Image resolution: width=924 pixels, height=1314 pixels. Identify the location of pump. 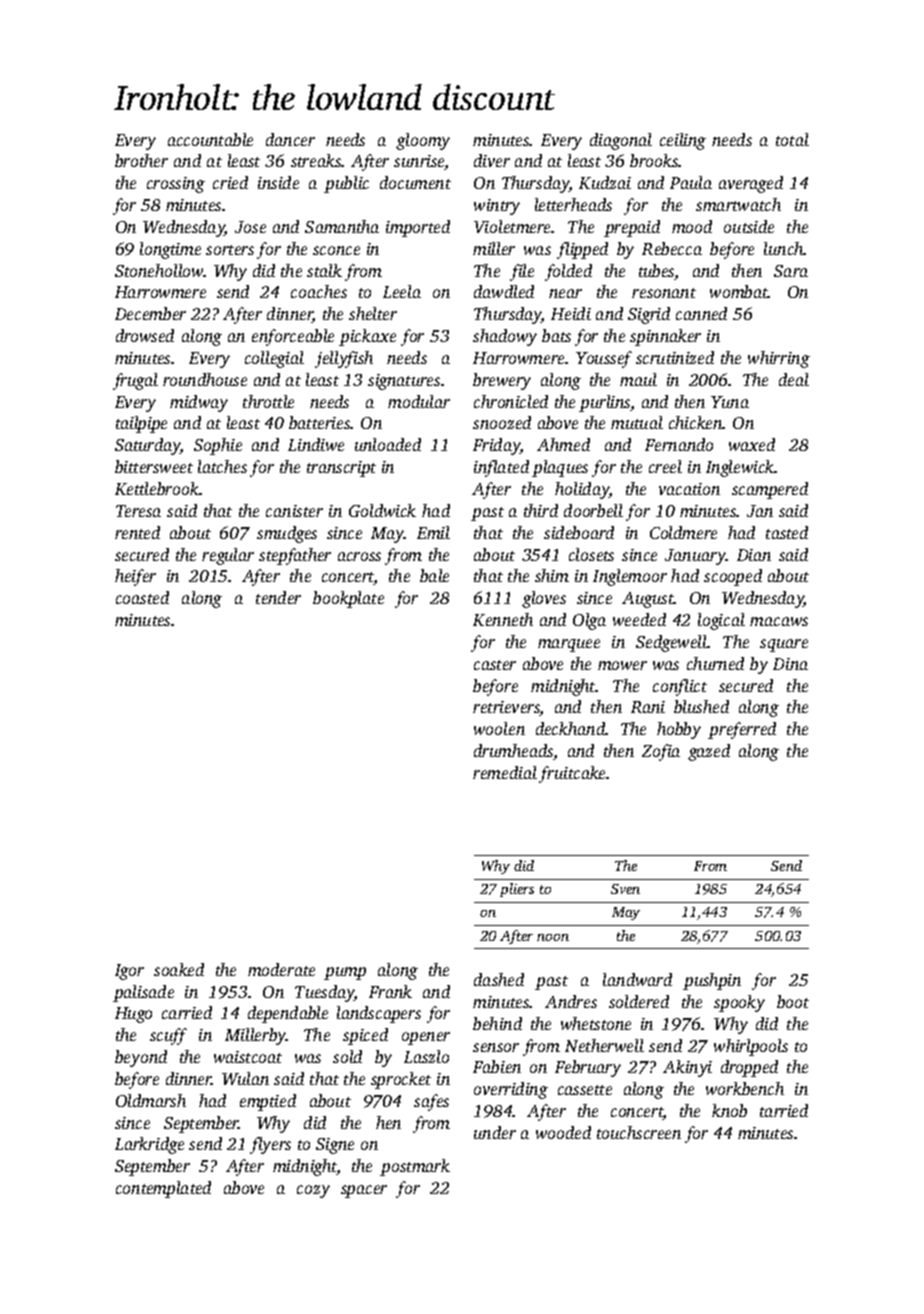
(345, 973).
